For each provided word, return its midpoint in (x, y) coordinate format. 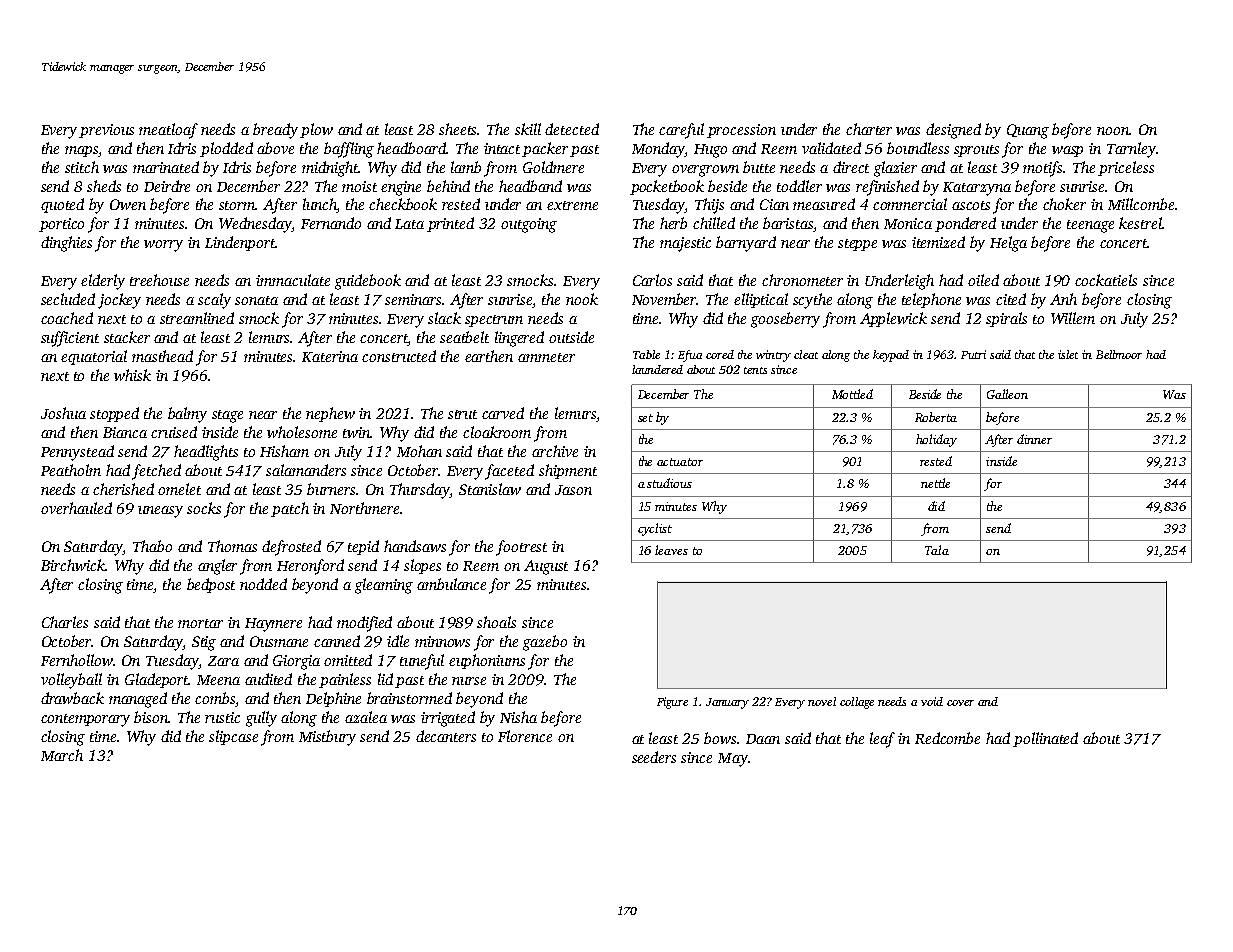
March (62, 755)
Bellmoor (1119, 354)
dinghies (66, 244)
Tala (937, 550)
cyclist (655, 529)
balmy (187, 415)
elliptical (761, 300)
